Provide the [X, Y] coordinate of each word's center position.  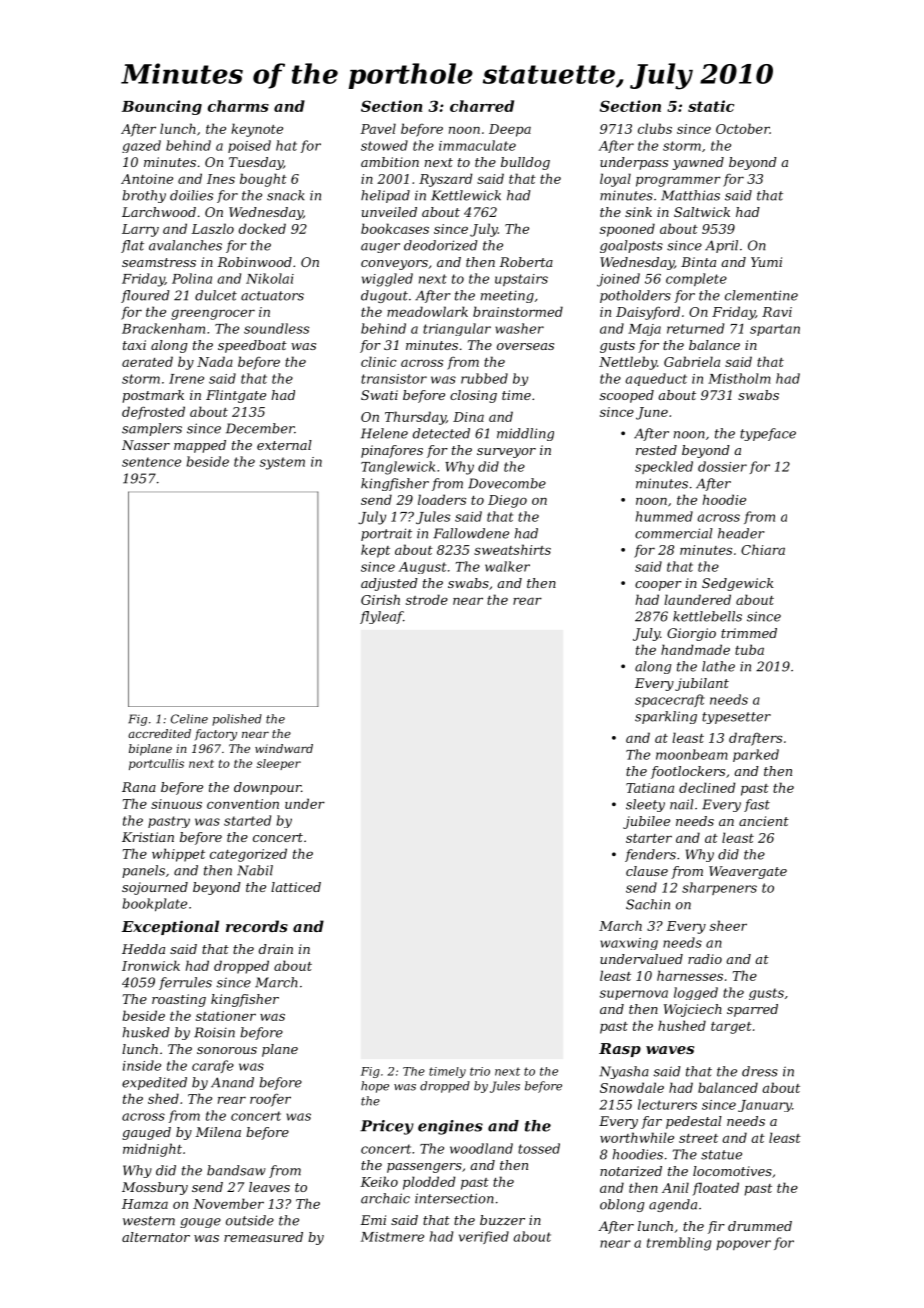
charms [238, 106]
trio [480, 1071]
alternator [156, 1237]
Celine [189, 719]
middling [525, 434]
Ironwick [151, 965]
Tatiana [650, 788]
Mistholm [739, 378]
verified [484, 1237]
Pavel [378, 128]
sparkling [666, 717]
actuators [272, 296]
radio [705, 959]
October [743, 128]
